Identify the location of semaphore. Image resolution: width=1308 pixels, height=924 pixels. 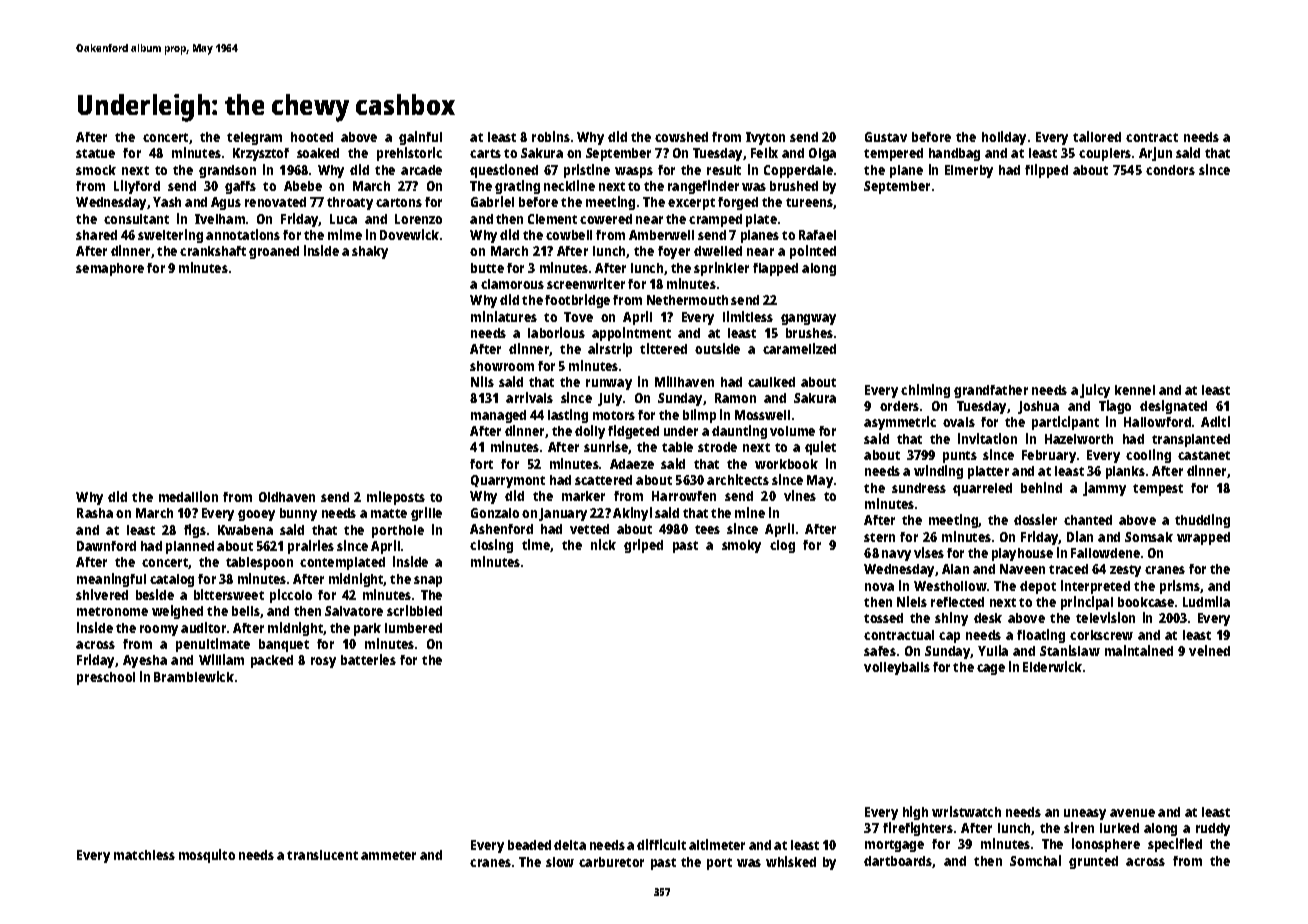
(110, 269).
